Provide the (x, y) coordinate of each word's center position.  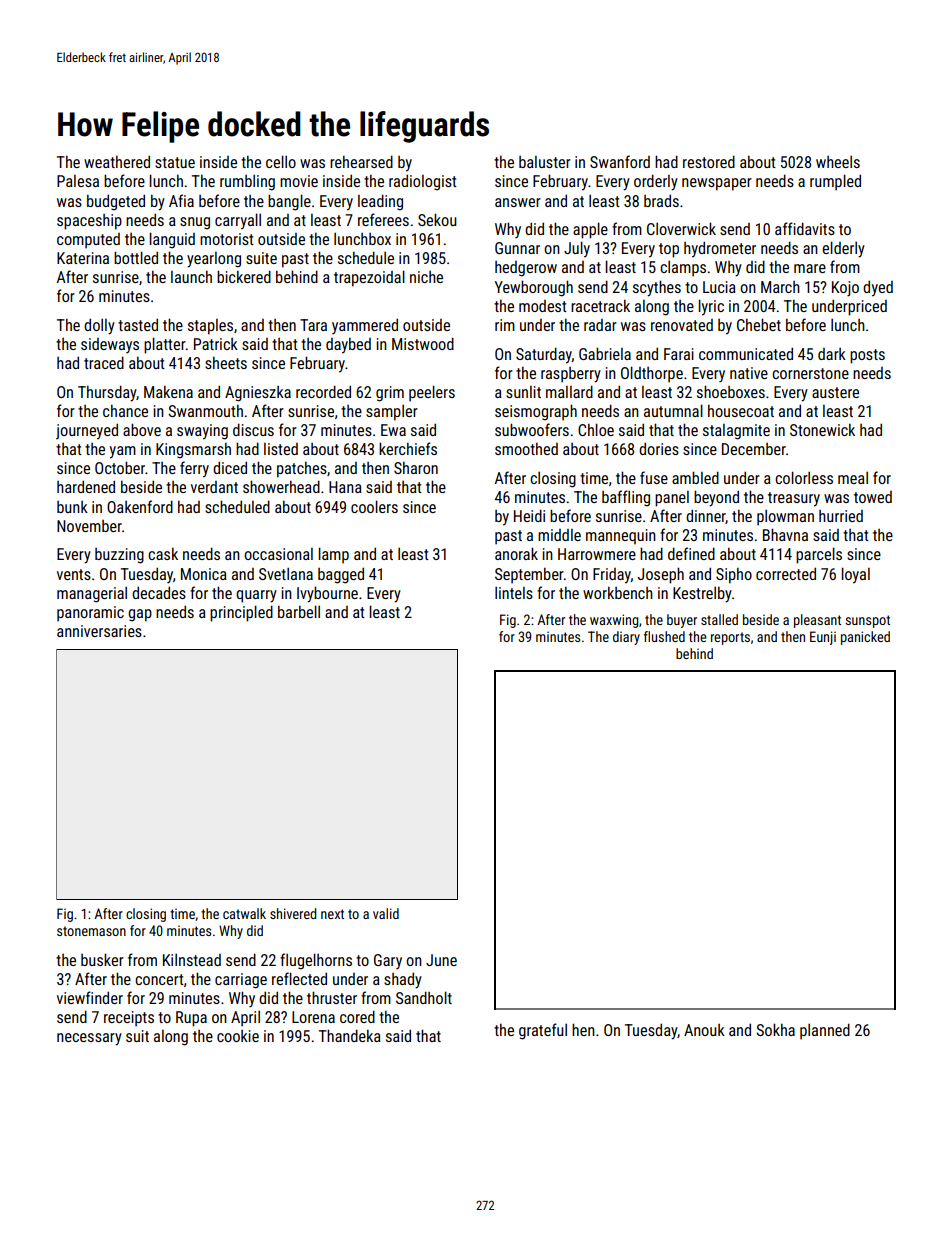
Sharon (416, 467)
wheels (838, 162)
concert (159, 979)
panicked (865, 638)
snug (195, 223)
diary (626, 638)
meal (853, 478)
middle (559, 535)
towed (873, 497)
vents (74, 574)
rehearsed (361, 161)
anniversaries (99, 631)
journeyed (87, 431)
